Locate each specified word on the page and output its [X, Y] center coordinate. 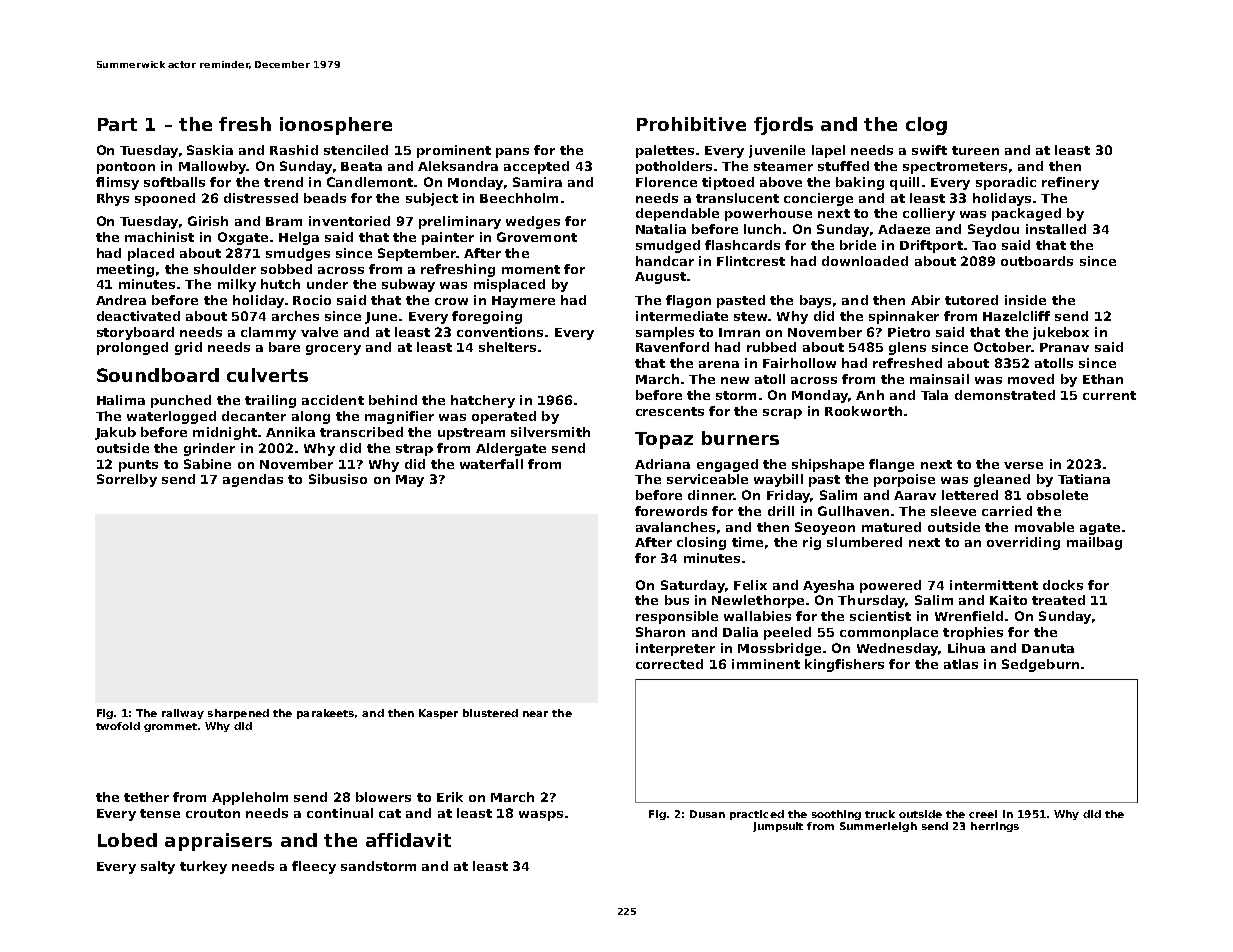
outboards [1037, 261]
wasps [541, 816]
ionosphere [336, 126]
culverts [267, 375]
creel [983, 814]
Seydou [993, 230]
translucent [737, 198]
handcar [665, 261]
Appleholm [250, 798]
